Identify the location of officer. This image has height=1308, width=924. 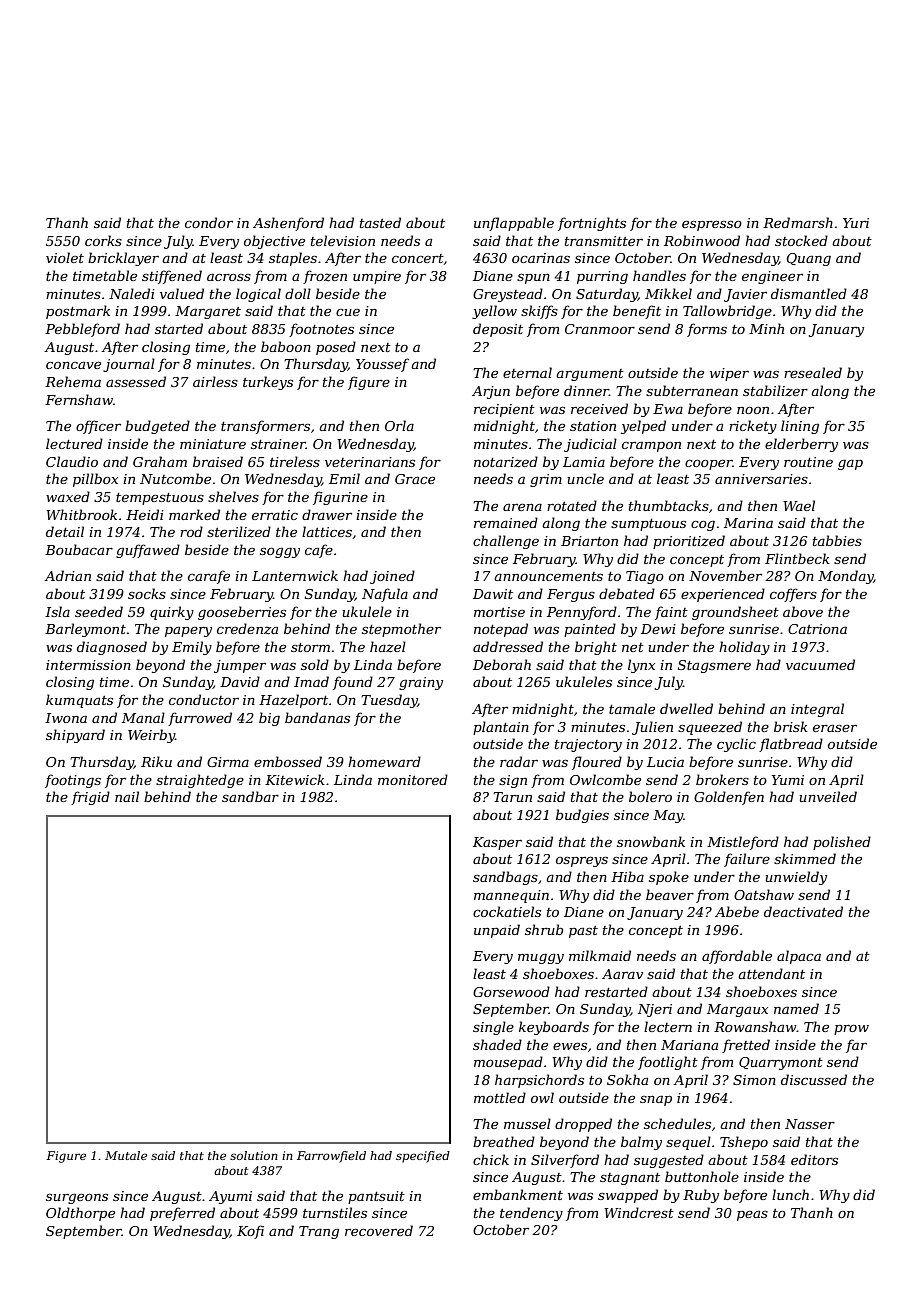
(98, 427).
